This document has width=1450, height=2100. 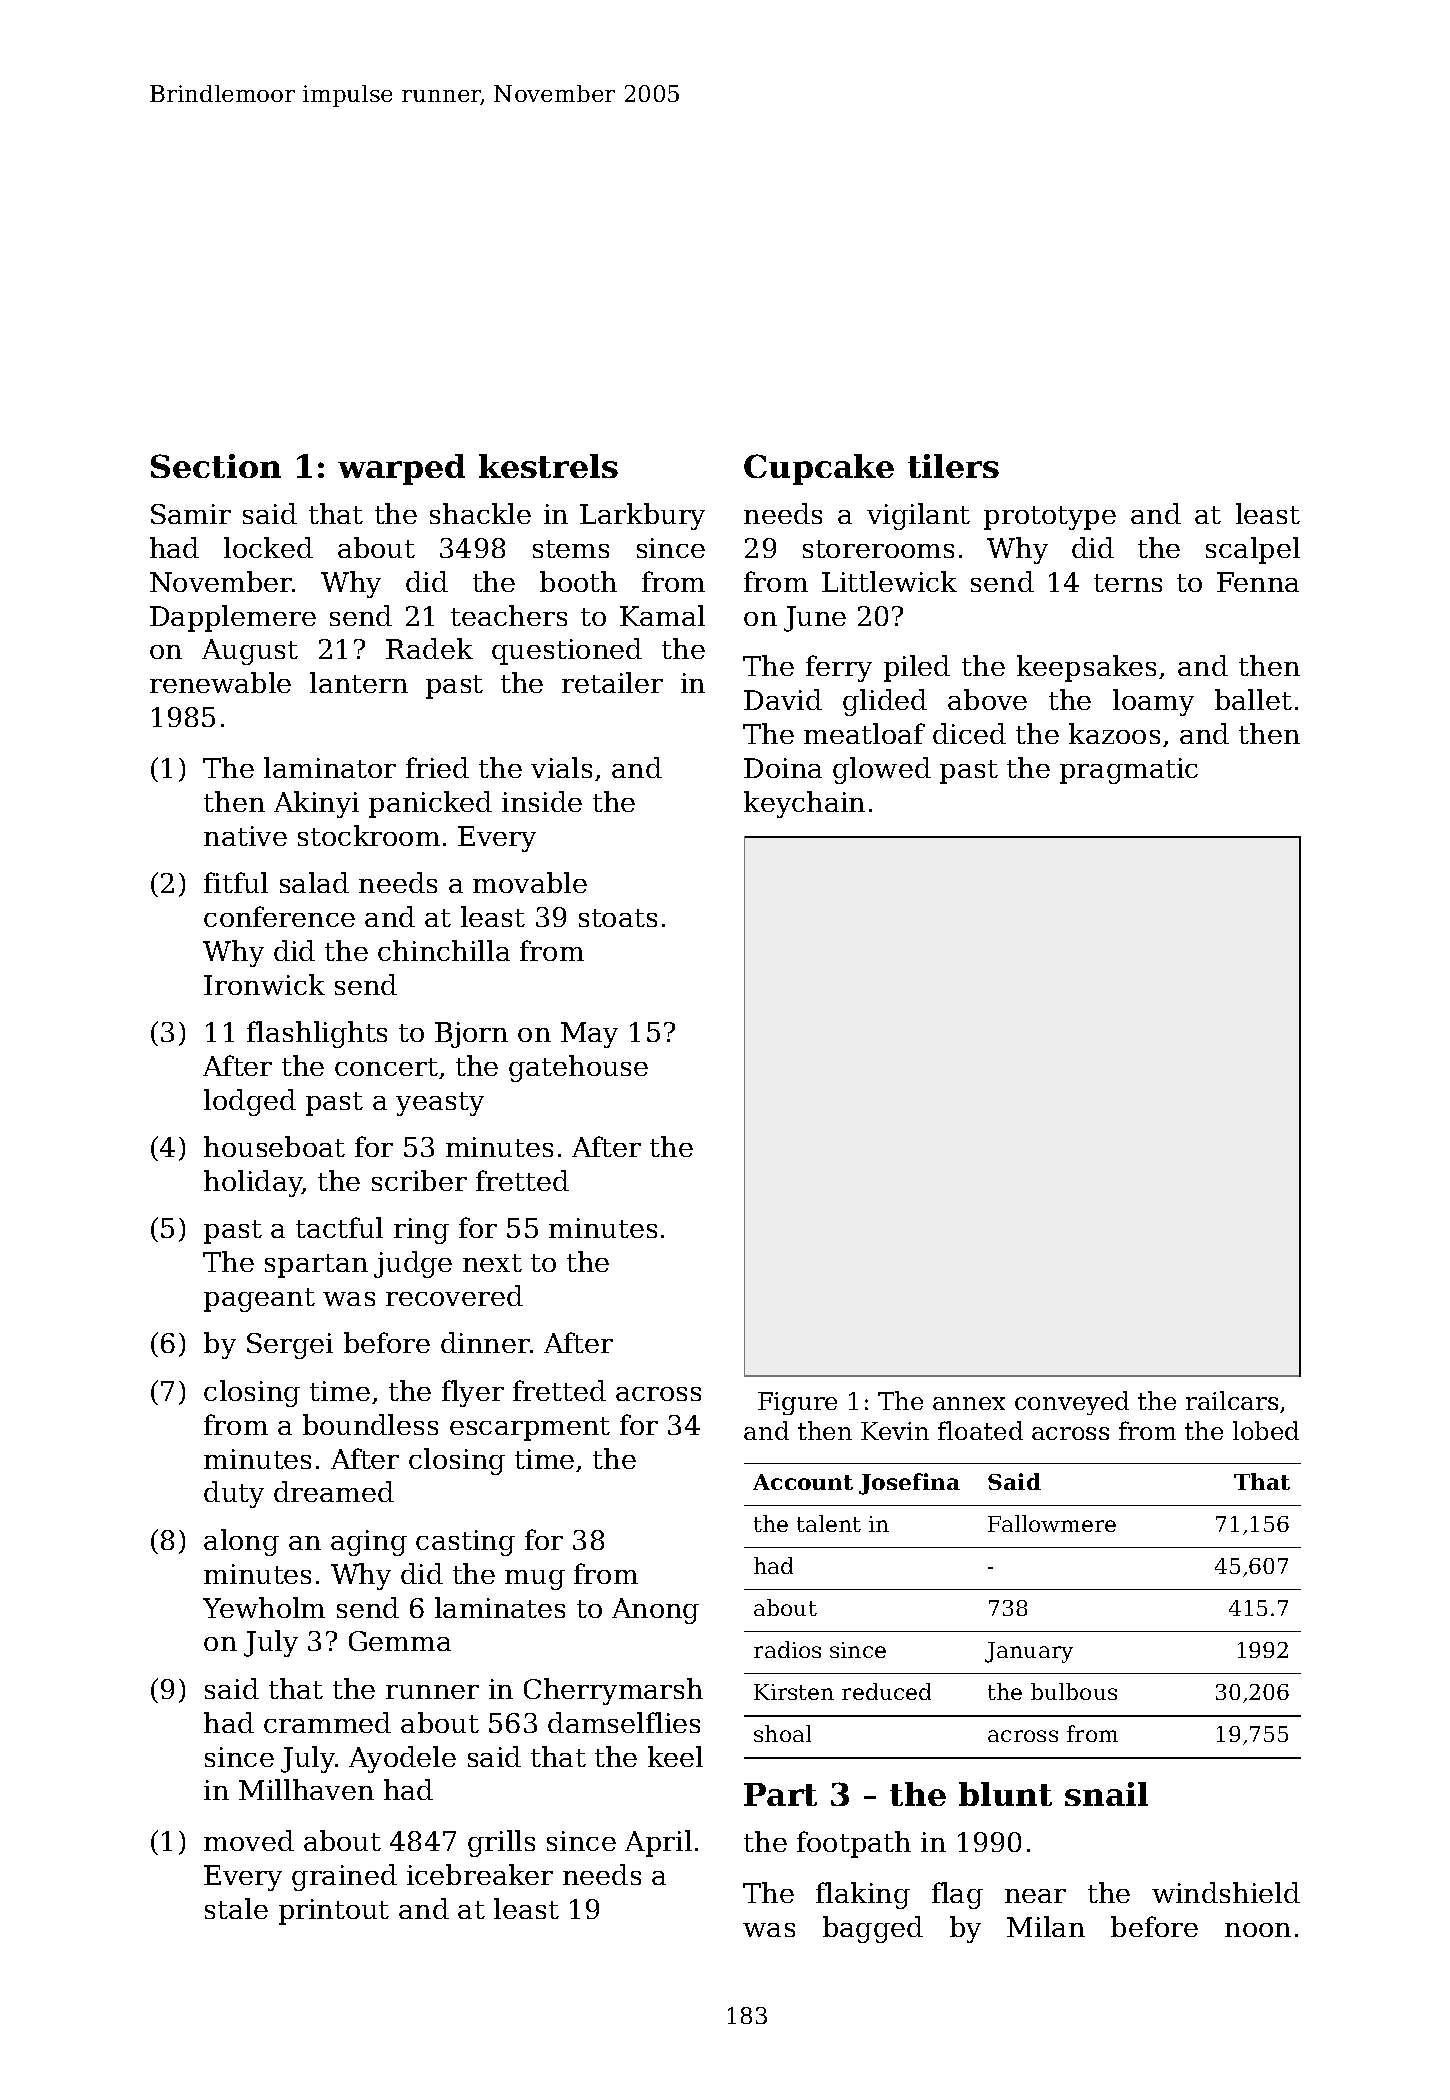 What do you see at coordinates (829, 1523) in the document?
I see `talent` at bounding box center [829, 1523].
